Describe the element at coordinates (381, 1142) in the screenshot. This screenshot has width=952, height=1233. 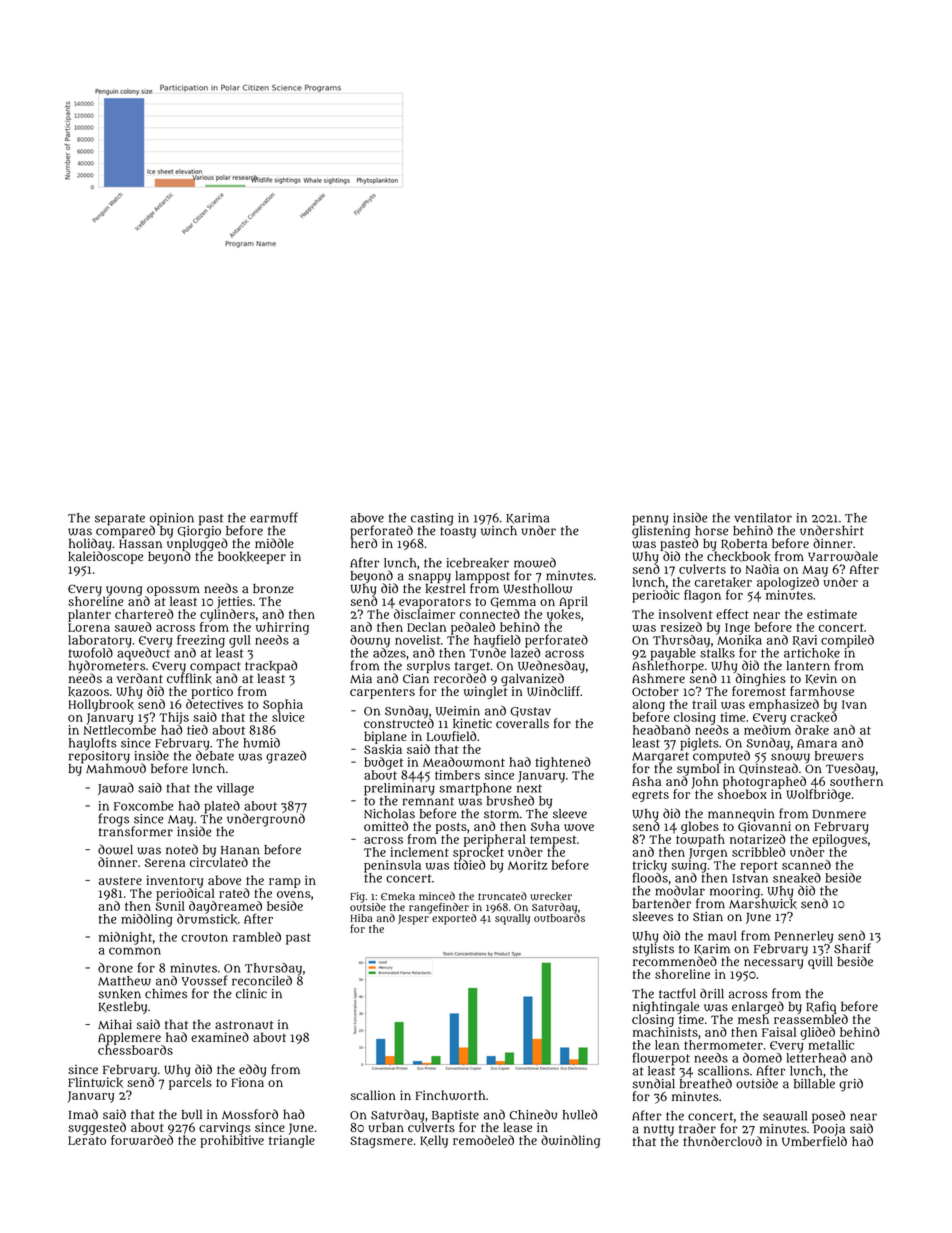
I see `Stagsmere` at that location.
